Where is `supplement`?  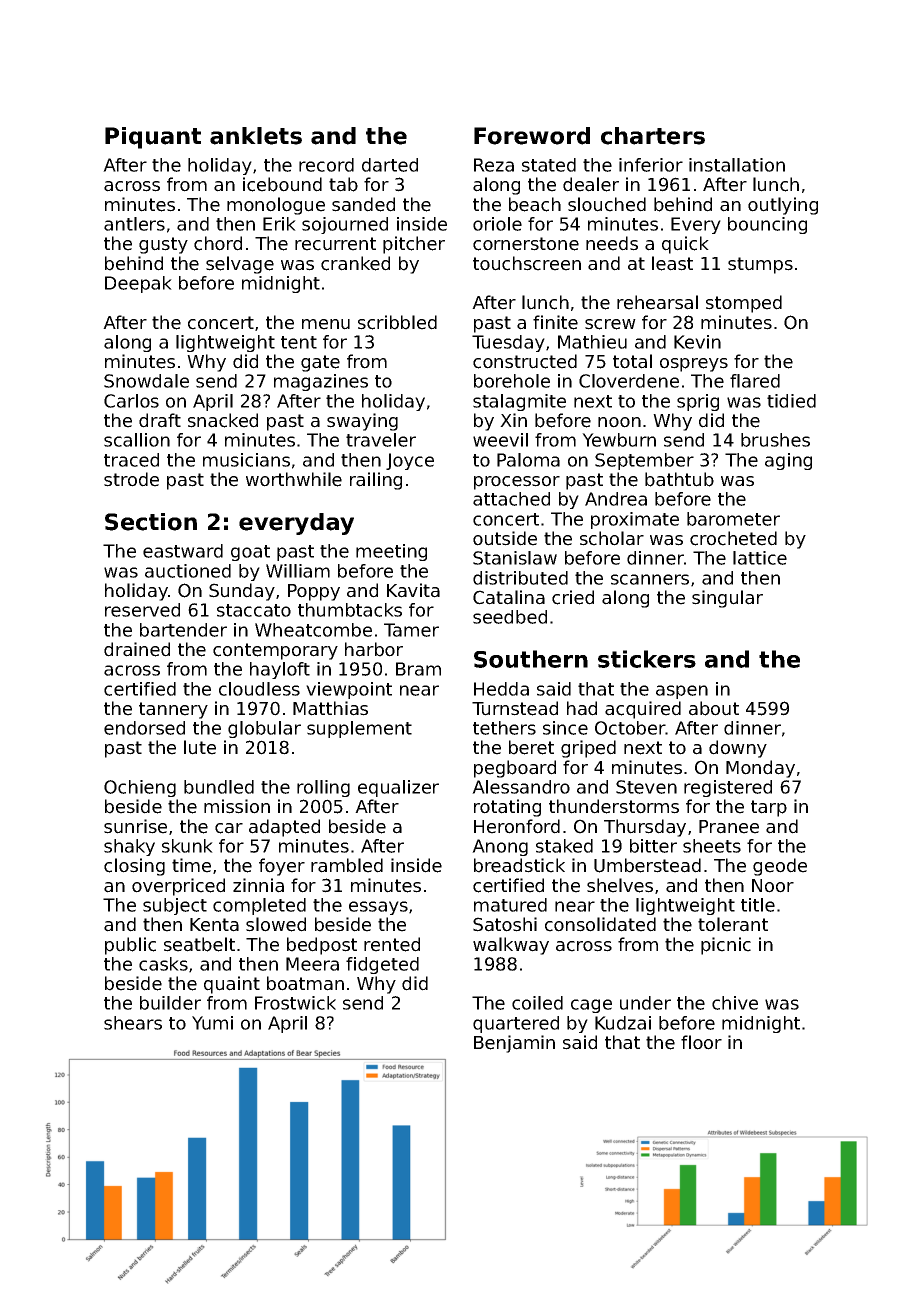
supplement is located at coordinates (359, 729).
